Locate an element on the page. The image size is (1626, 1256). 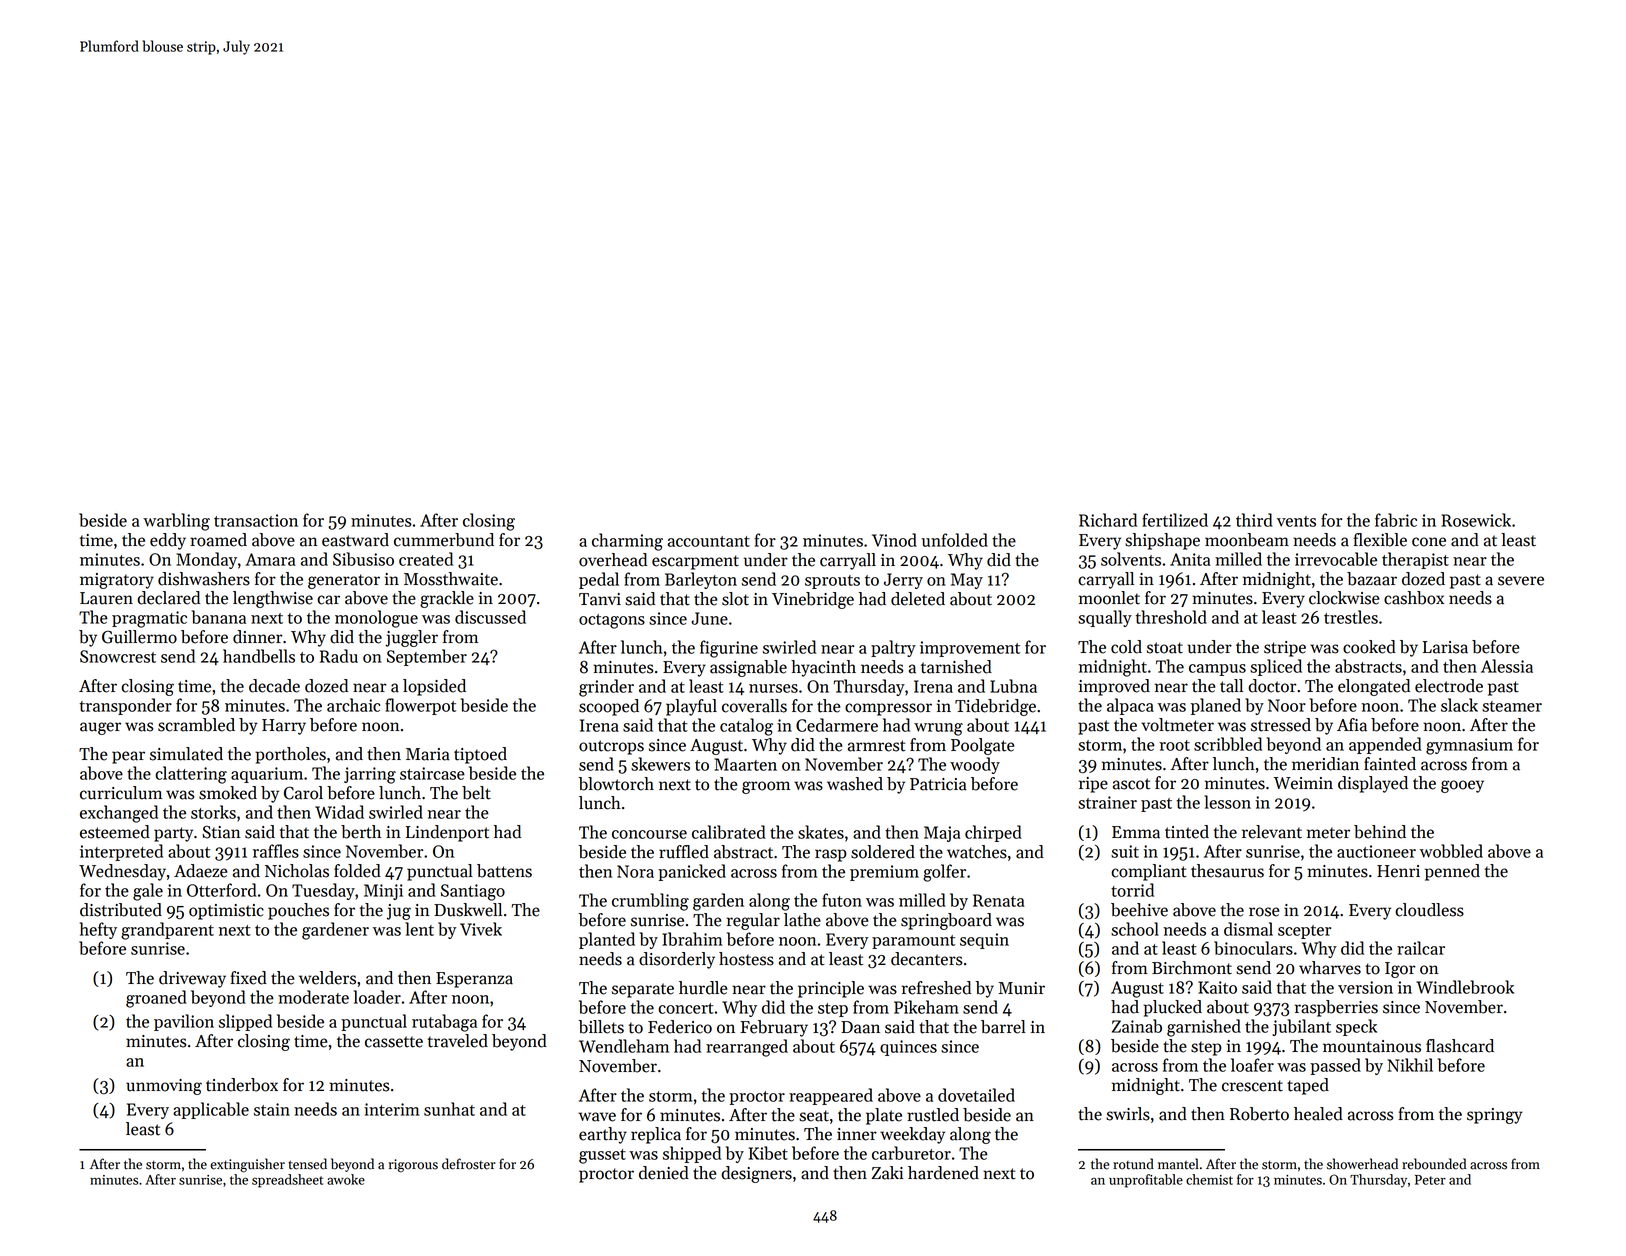
Snowcrest is located at coordinates (118, 656).
